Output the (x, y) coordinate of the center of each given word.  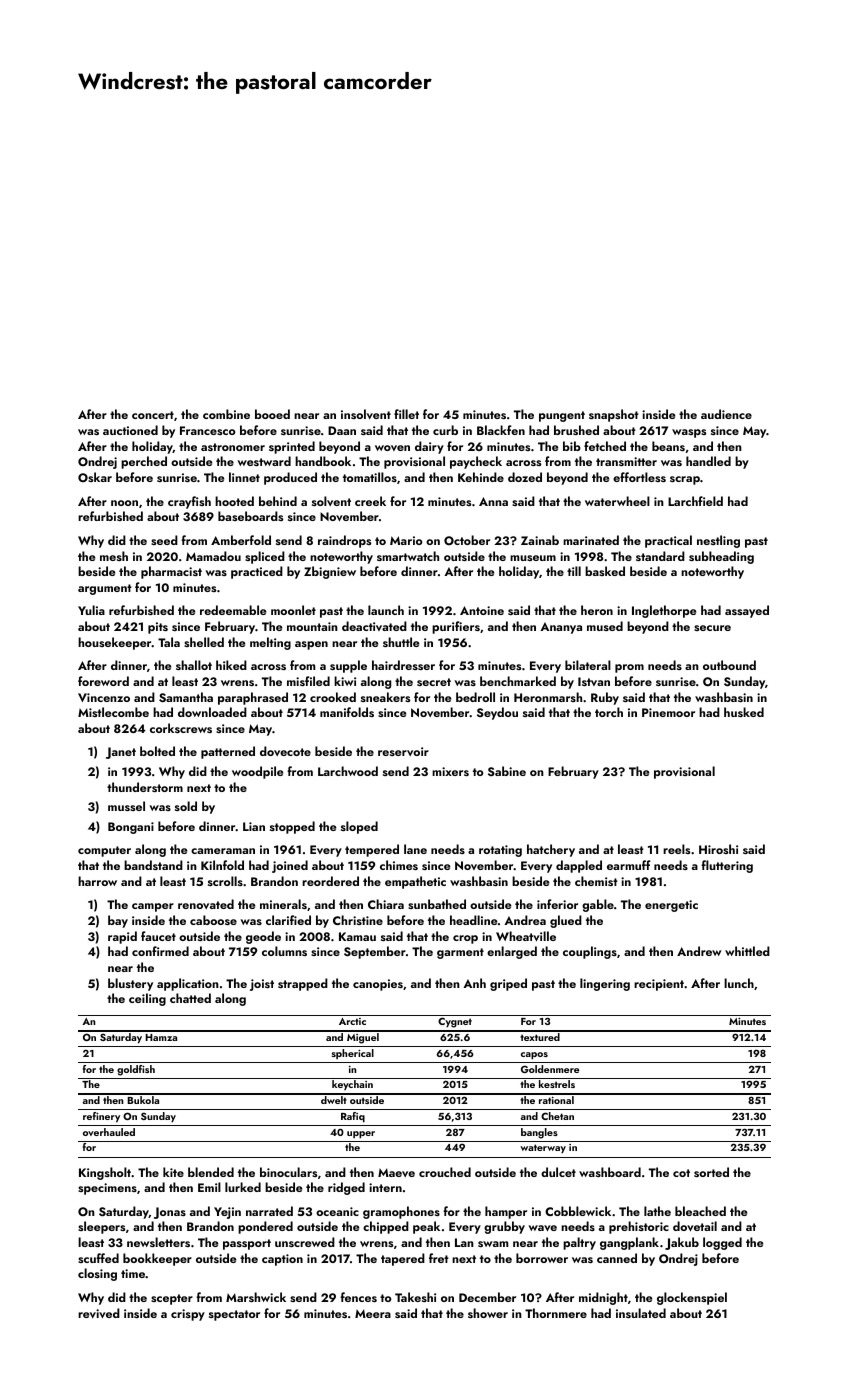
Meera (373, 1313)
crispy (188, 1315)
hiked (231, 665)
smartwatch (408, 556)
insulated (641, 1313)
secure (712, 628)
